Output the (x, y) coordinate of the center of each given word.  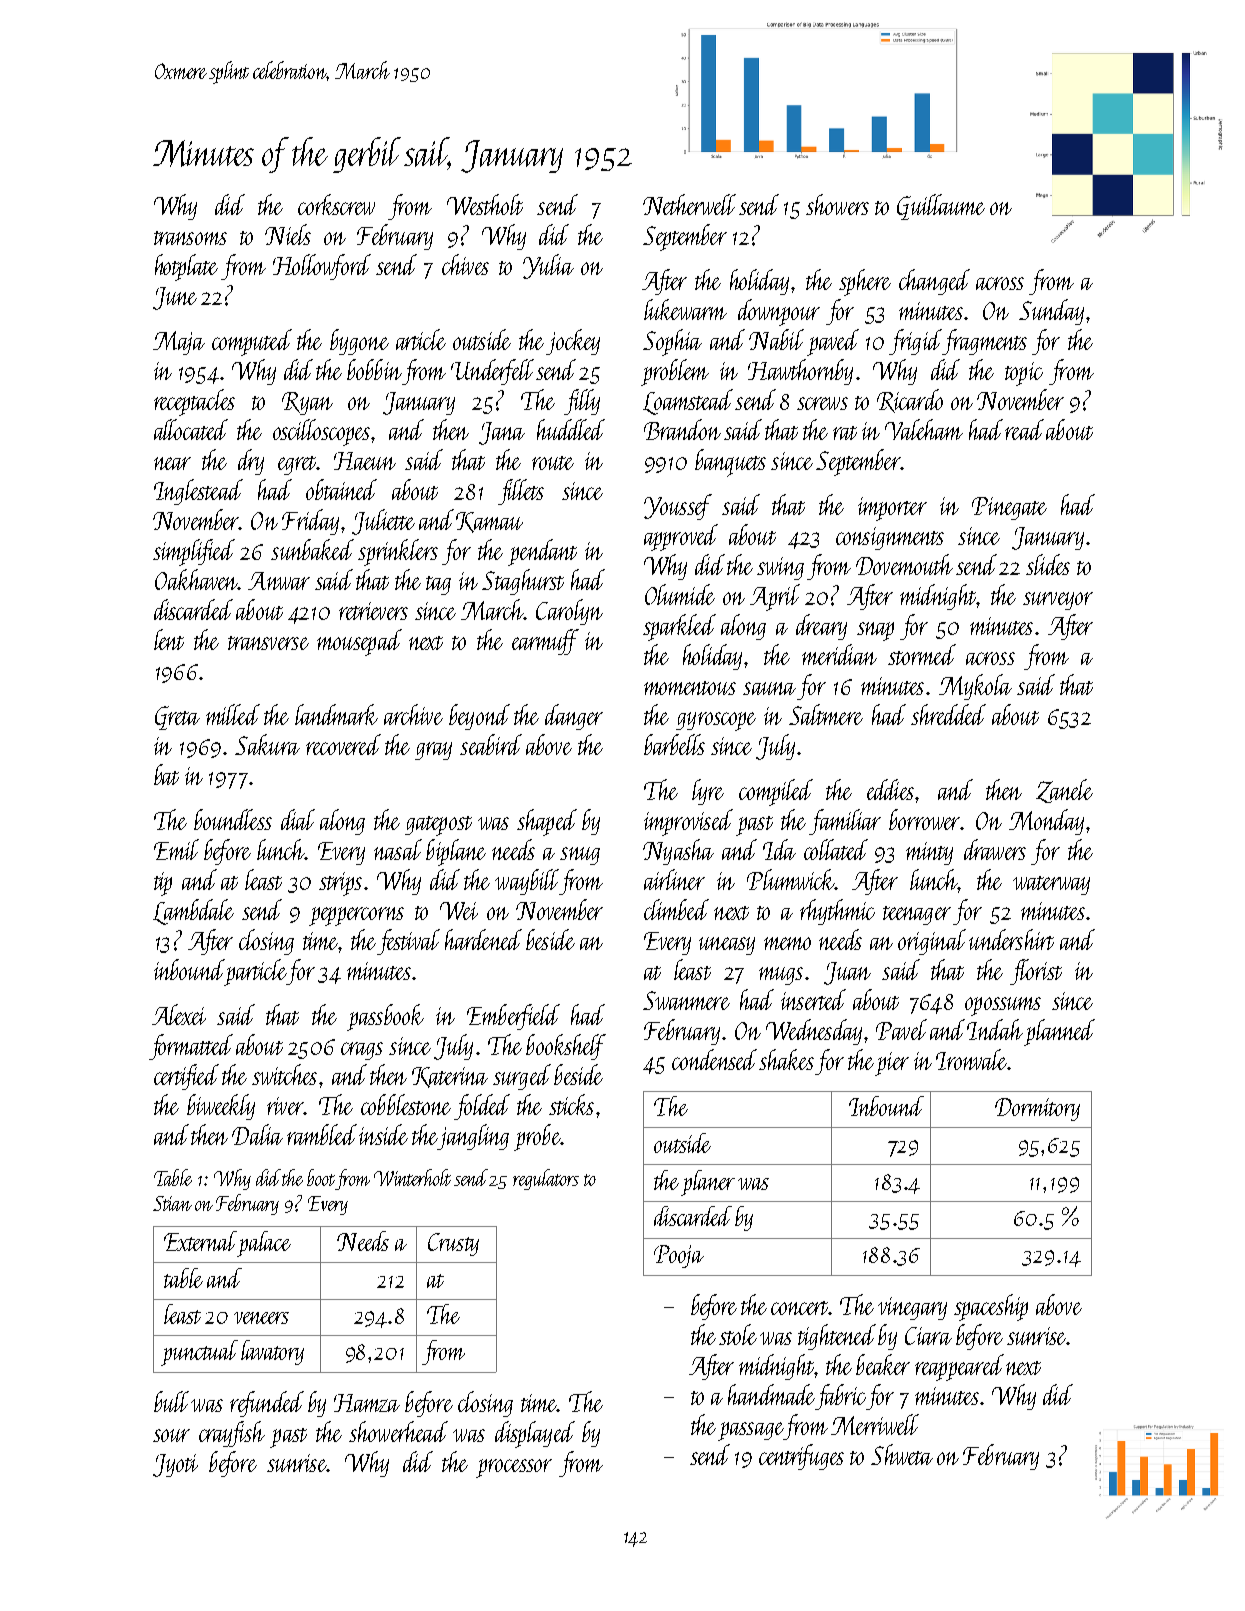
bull (171, 1401)
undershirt (1011, 939)
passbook (385, 1017)
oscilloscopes (321, 432)
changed (934, 282)
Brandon (682, 429)
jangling (473, 1137)
